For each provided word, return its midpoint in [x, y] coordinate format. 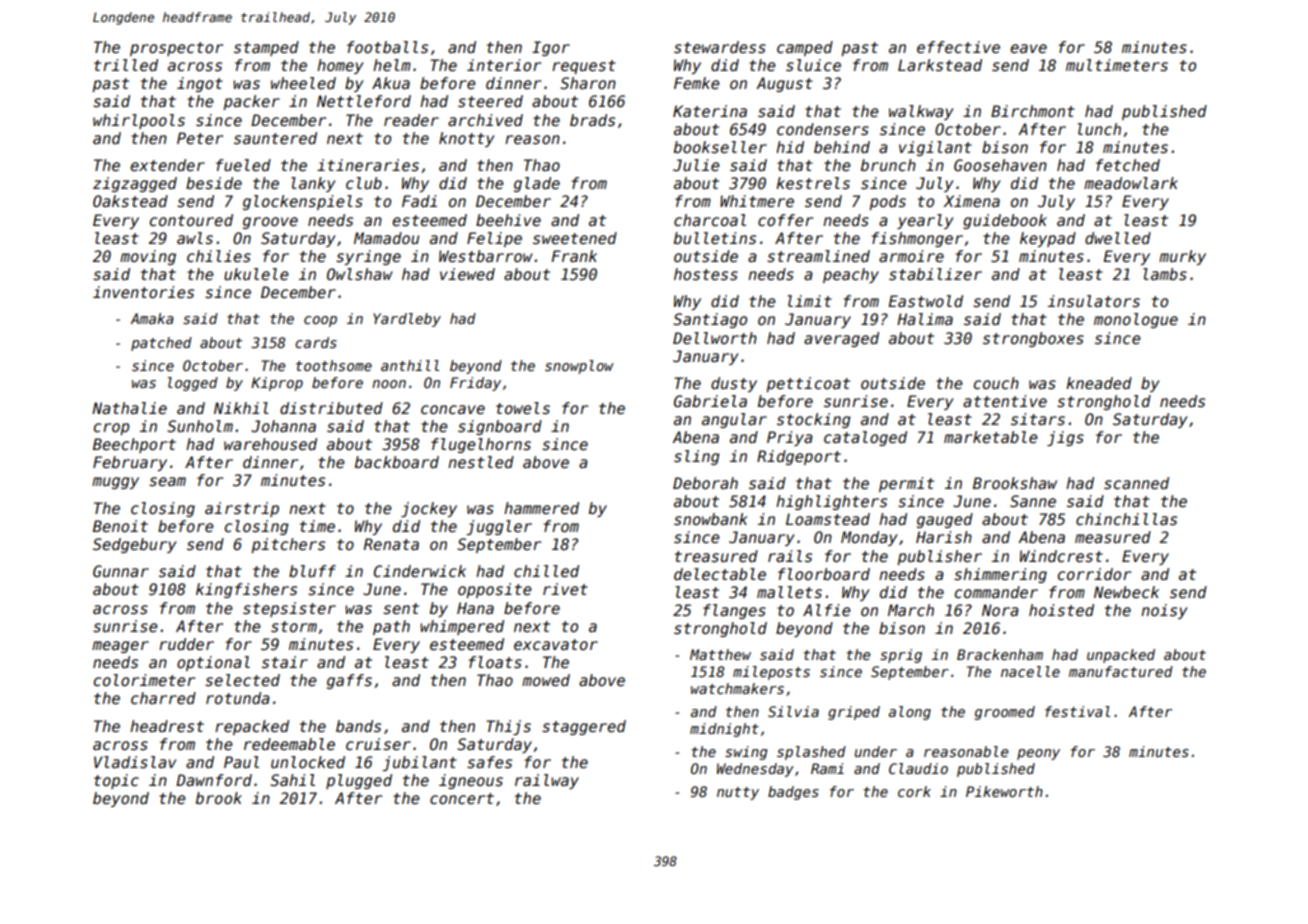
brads [592, 120]
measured [1113, 537]
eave [1028, 48]
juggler [499, 527]
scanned [1136, 483]
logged [193, 384]
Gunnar [121, 571]
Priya [790, 438]
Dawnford [214, 780]
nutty [738, 793]
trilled [126, 65]
